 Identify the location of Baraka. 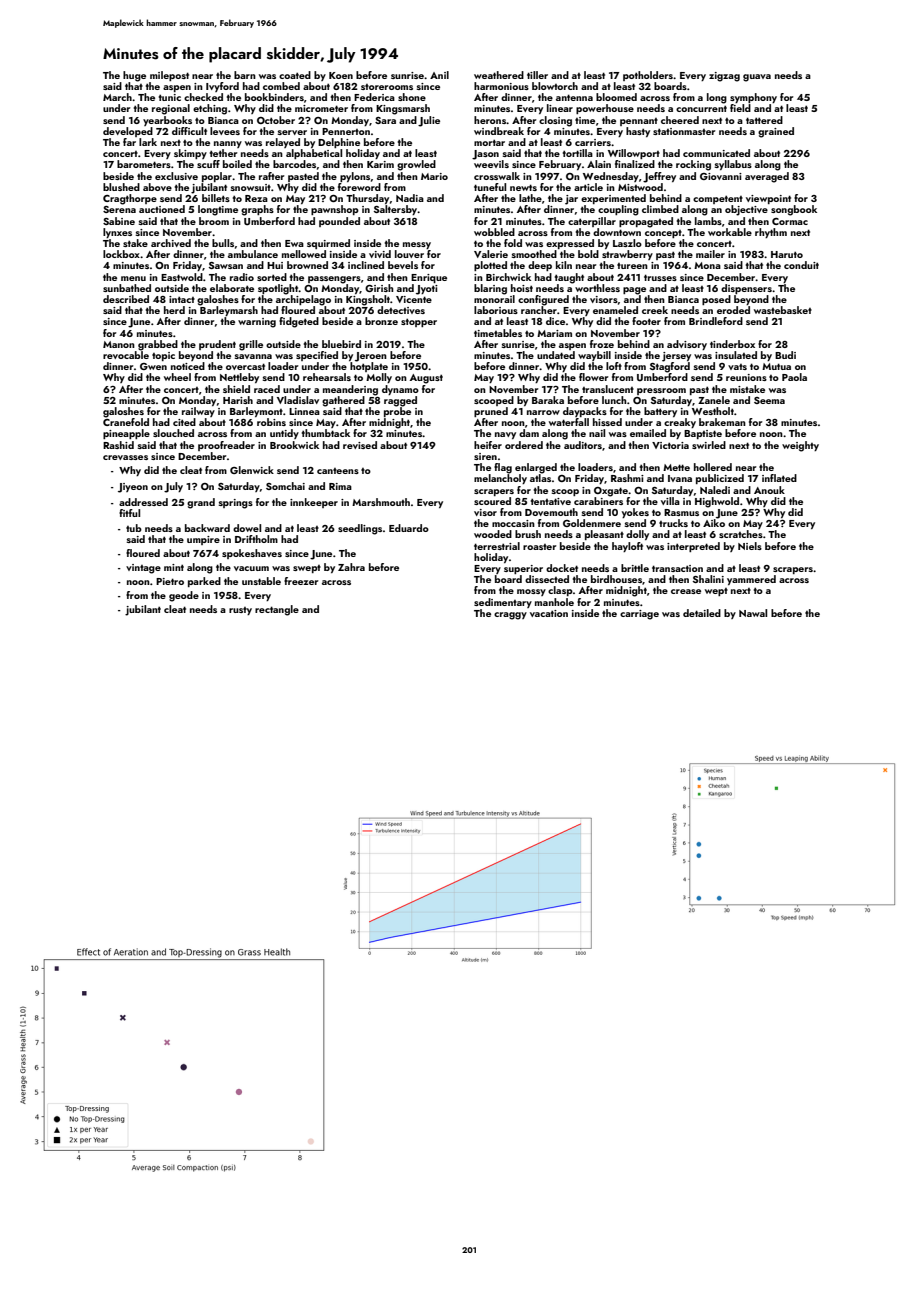
(548, 400).
